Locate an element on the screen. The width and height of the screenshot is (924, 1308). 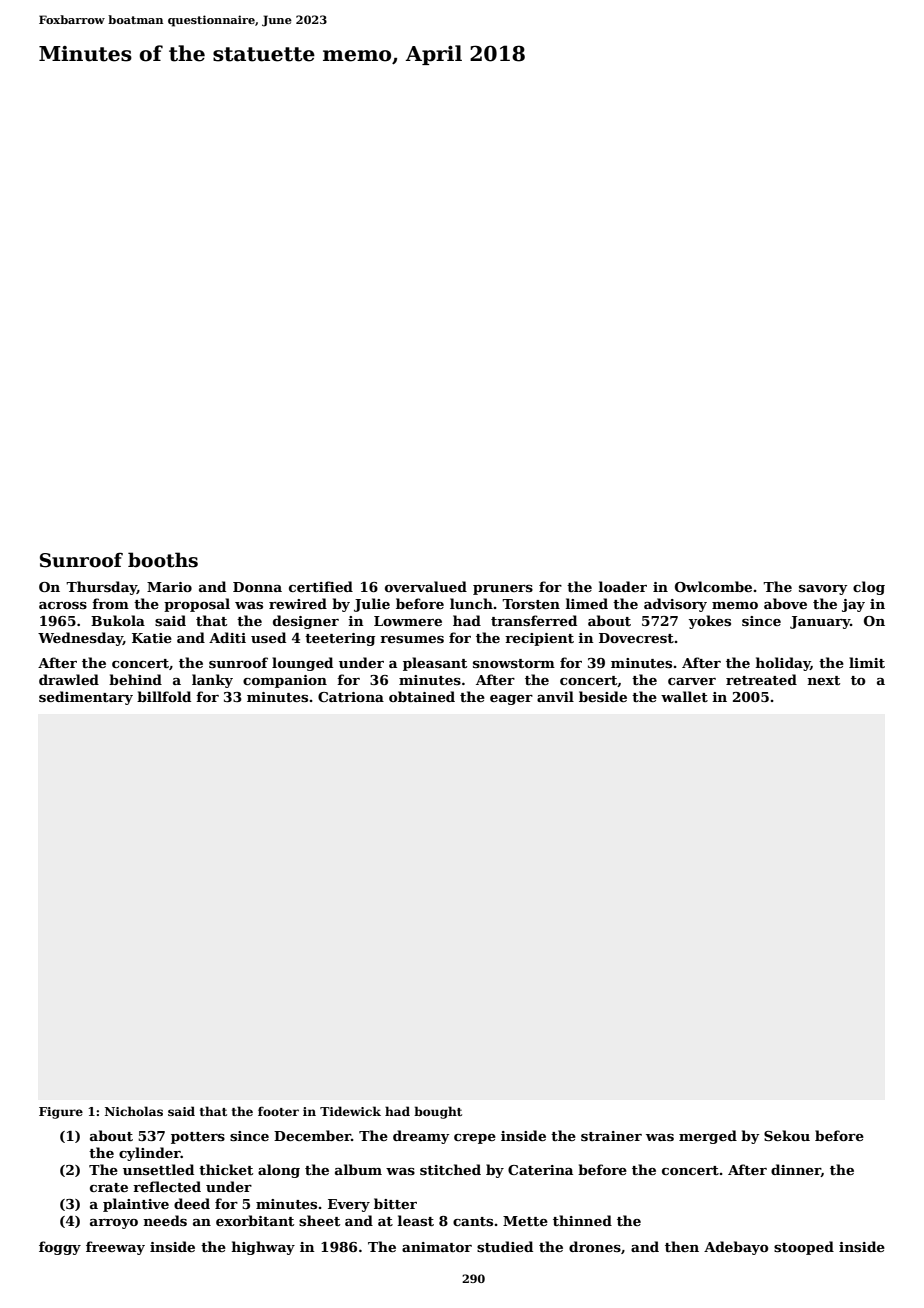
jay is located at coordinates (853, 605).
